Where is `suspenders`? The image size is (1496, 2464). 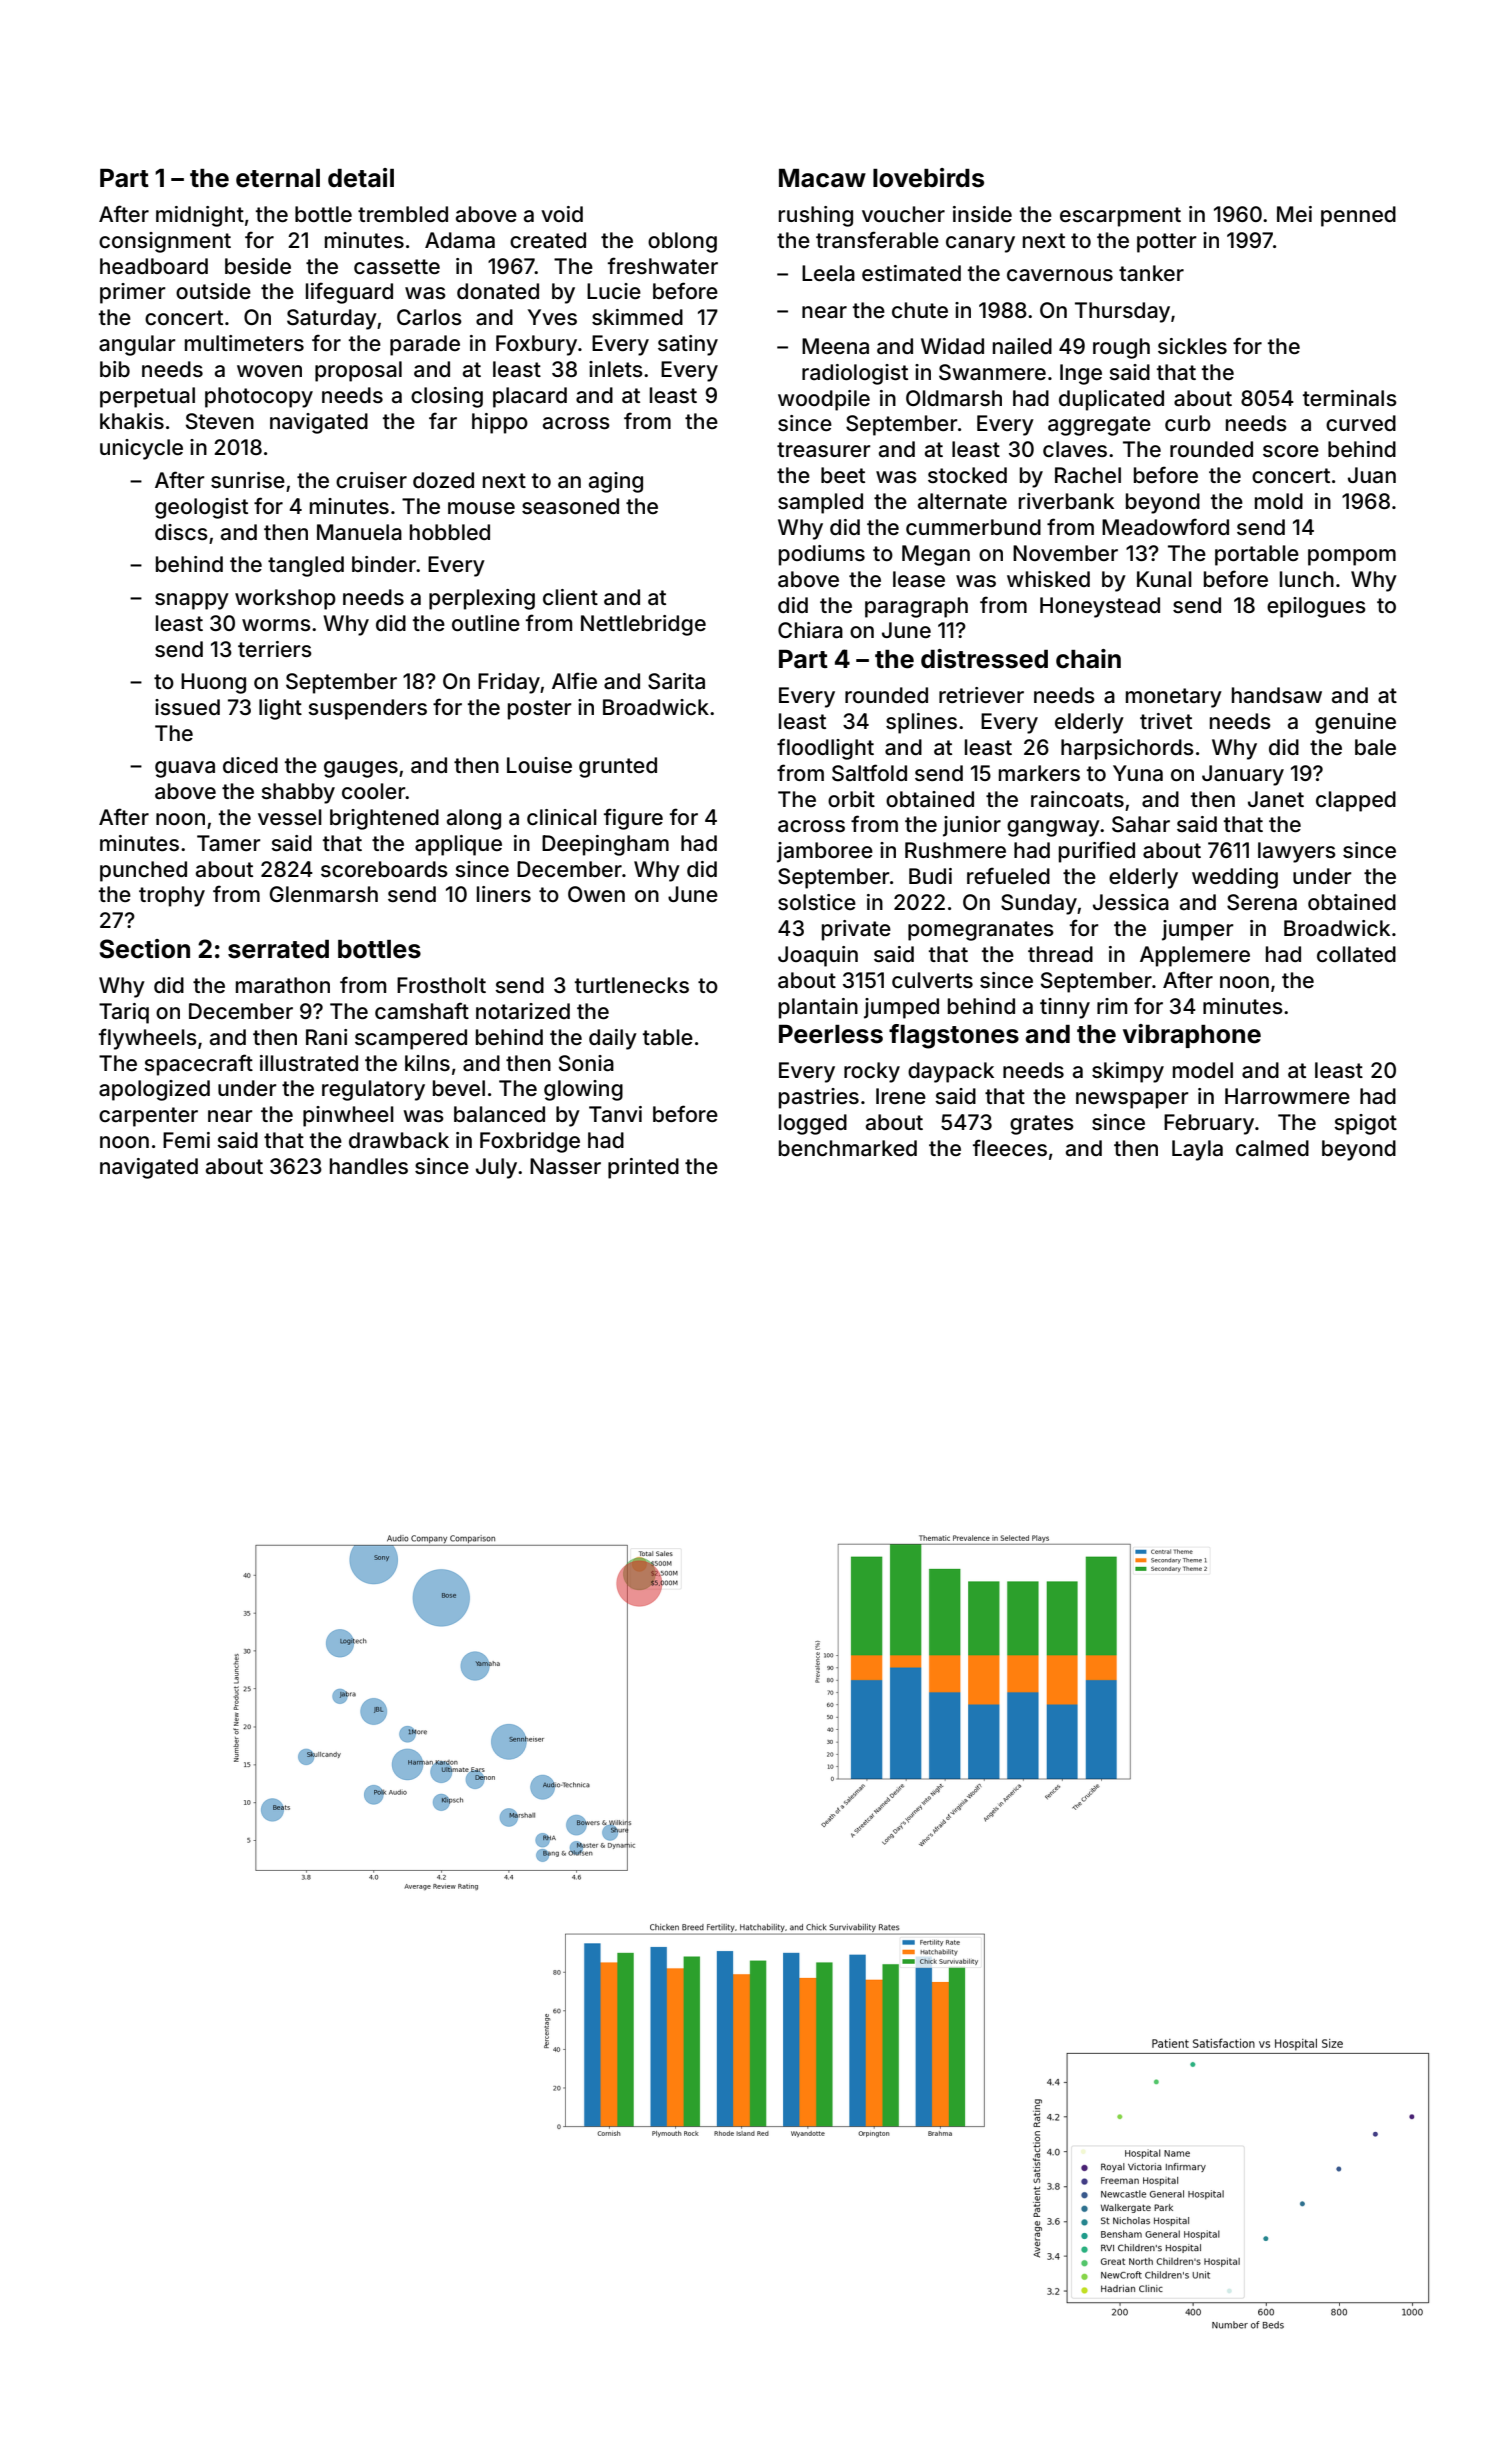 suspenders is located at coordinates (367, 709).
